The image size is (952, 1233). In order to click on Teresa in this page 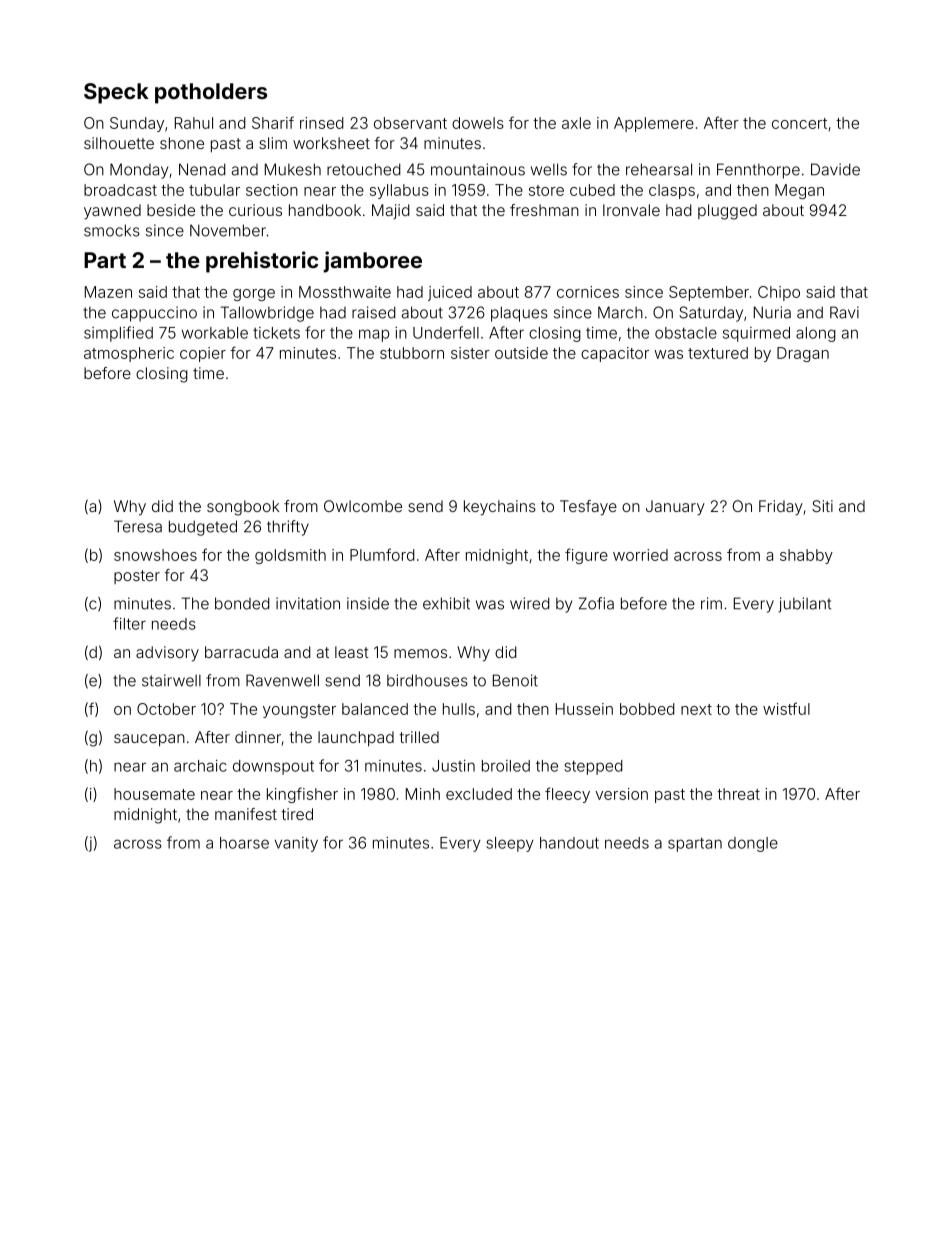, I will do `click(138, 526)`.
